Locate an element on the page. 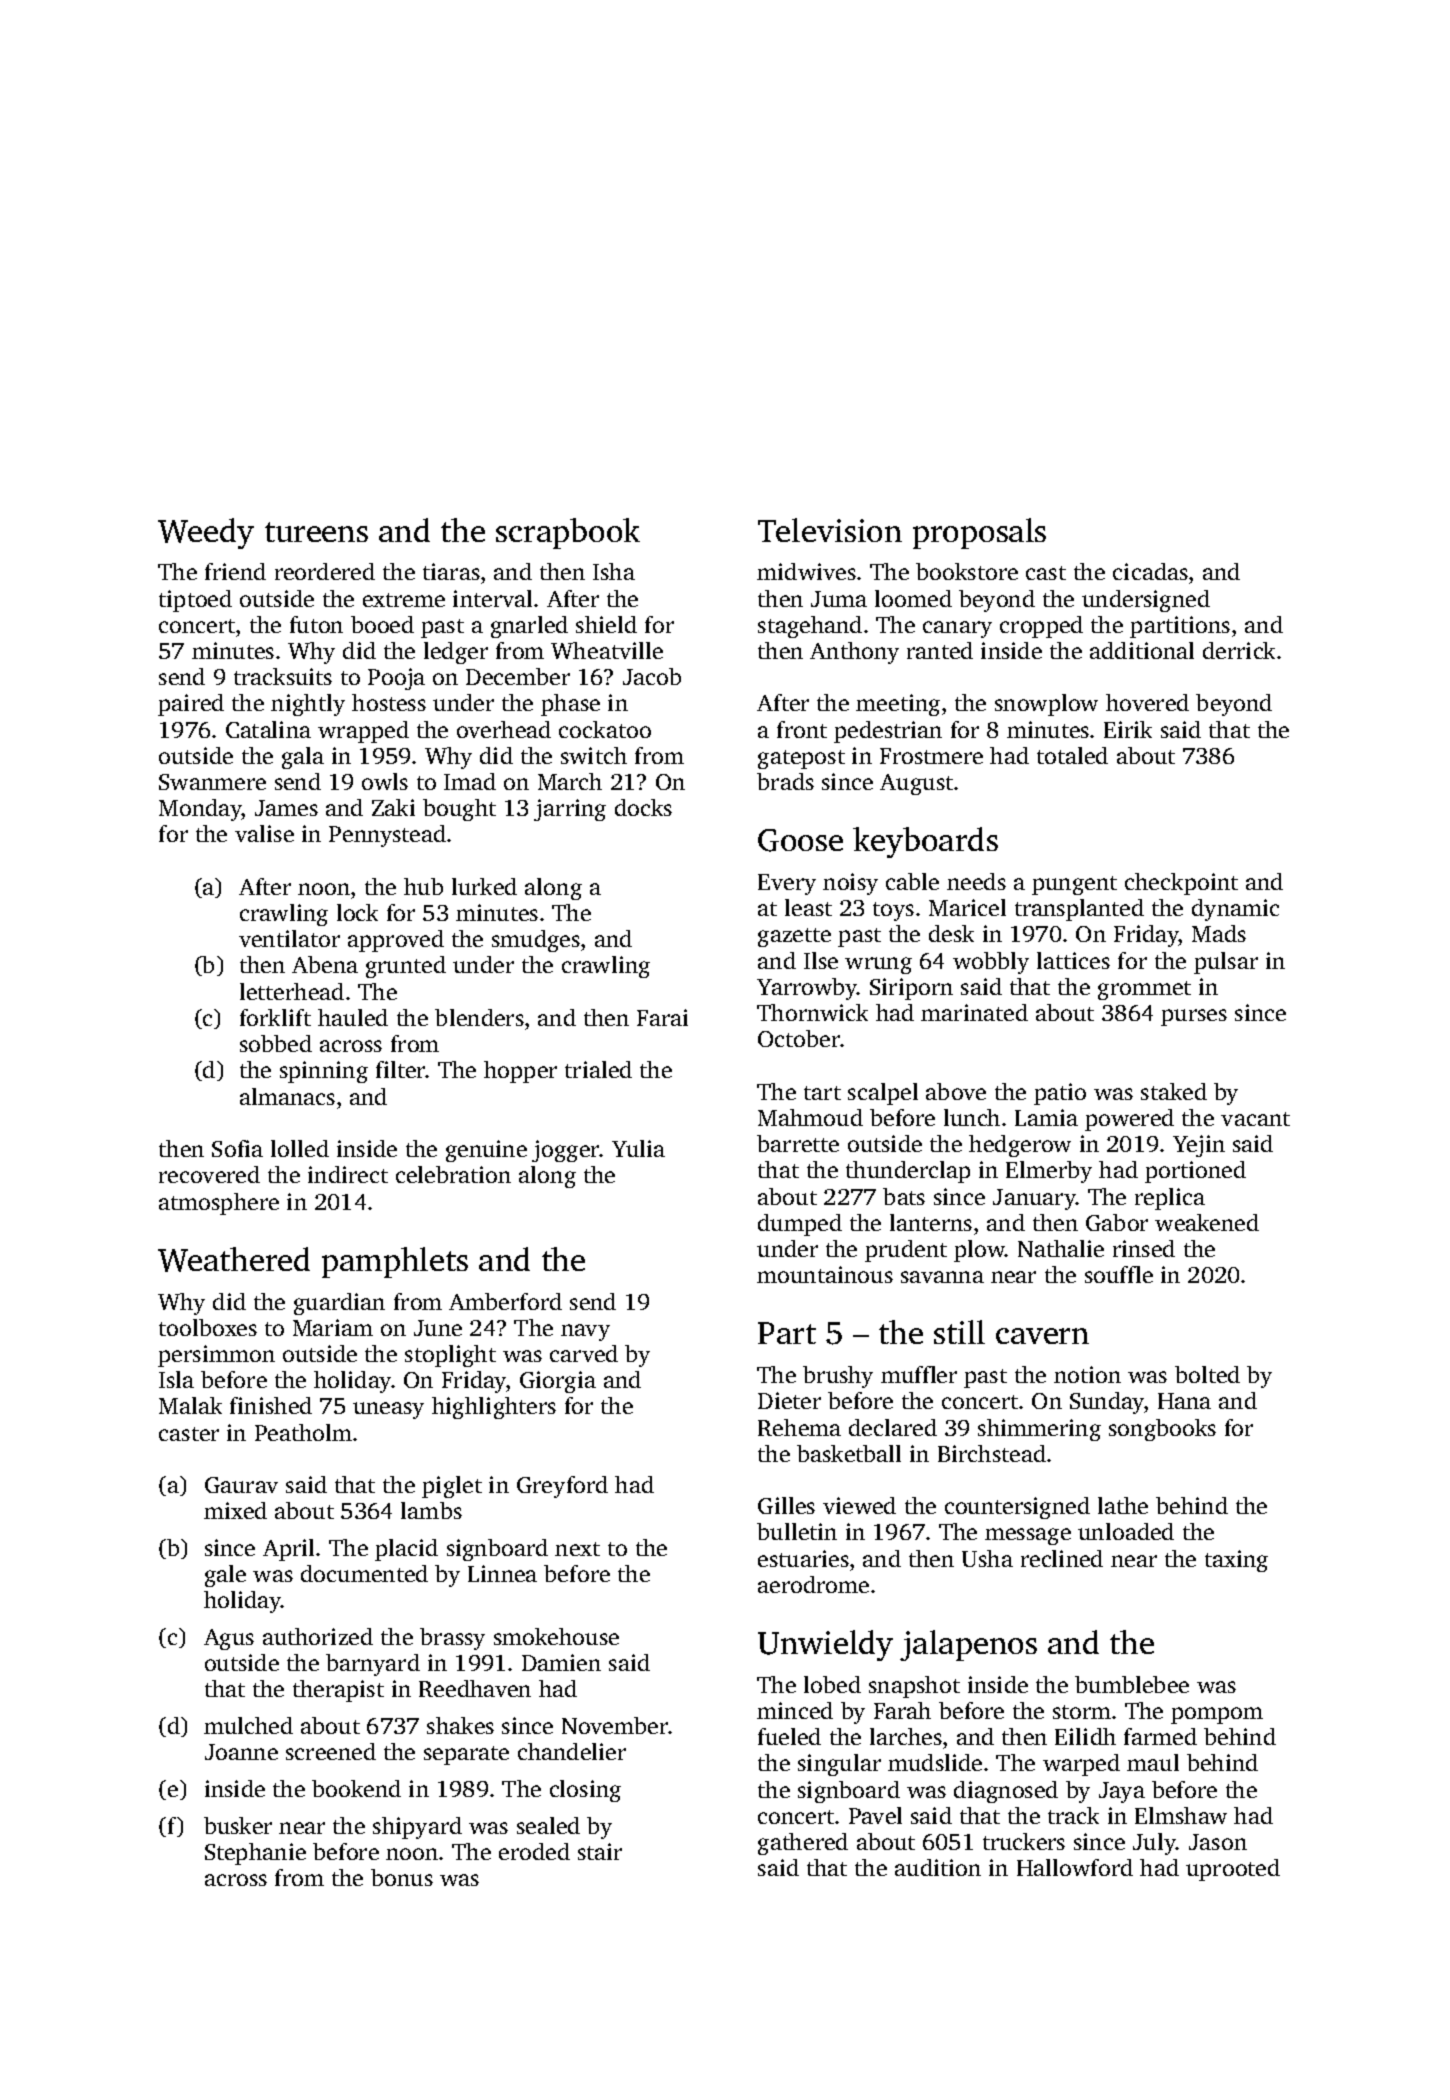 The width and height of the document is (1450, 2100). pompom is located at coordinates (1217, 1715).
